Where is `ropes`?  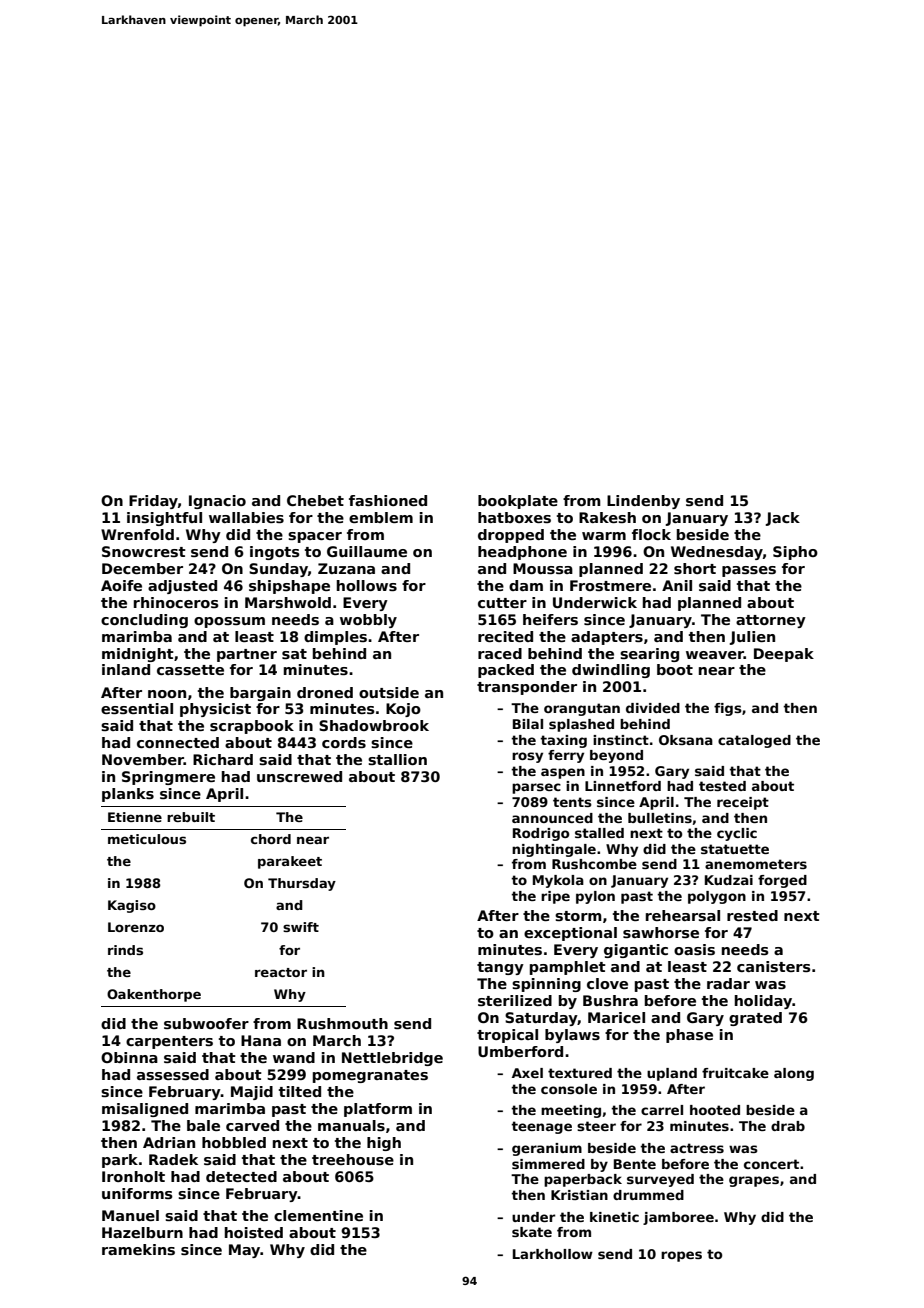
ropes is located at coordinates (681, 1256).
